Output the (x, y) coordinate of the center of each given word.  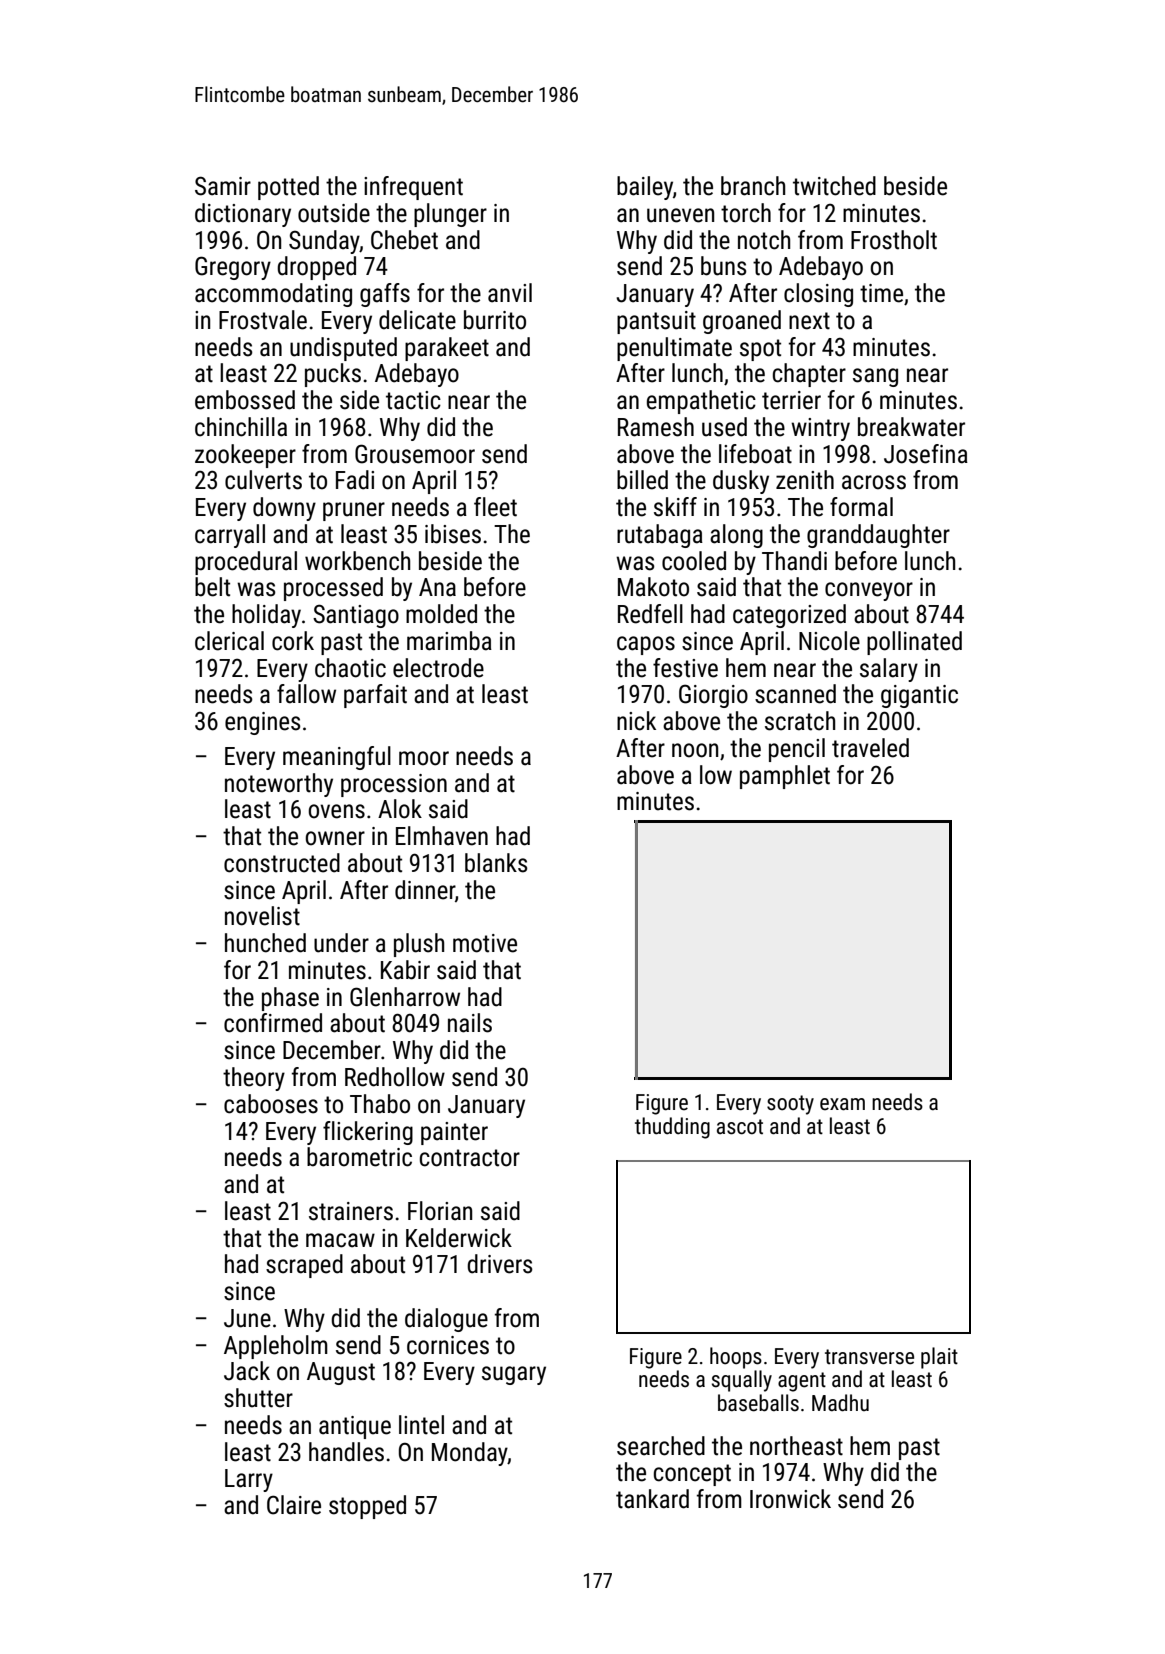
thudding (672, 1128)
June (247, 1318)
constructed (282, 863)
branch (753, 186)
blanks (496, 863)
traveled (870, 748)
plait (939, 1358)
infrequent (413, 188)
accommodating (273, 295)
